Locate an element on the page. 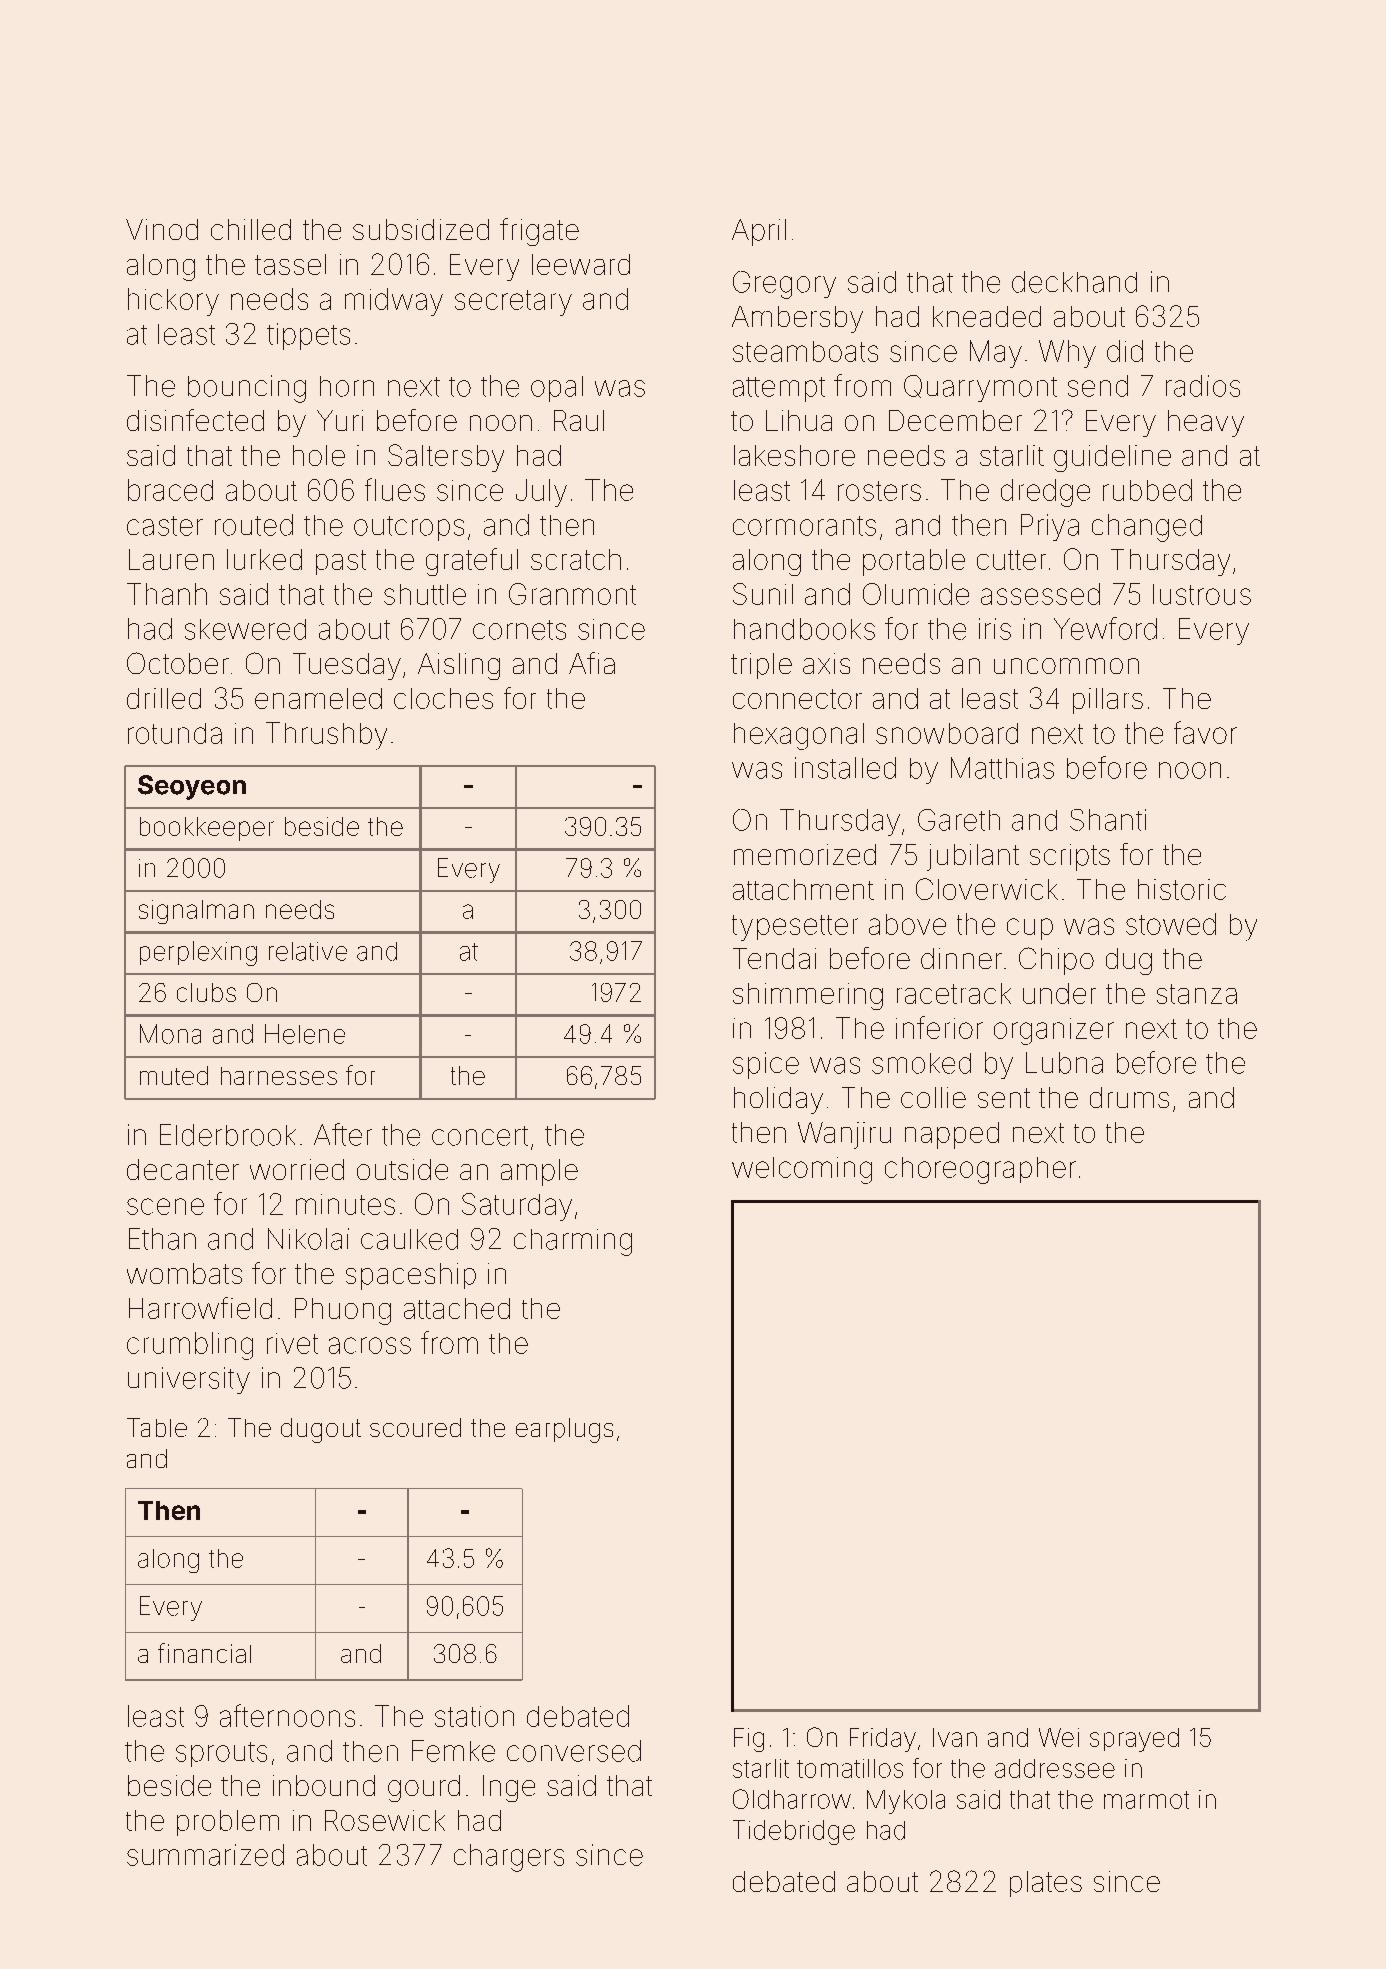  horn is located at coordinates (347, 386).
